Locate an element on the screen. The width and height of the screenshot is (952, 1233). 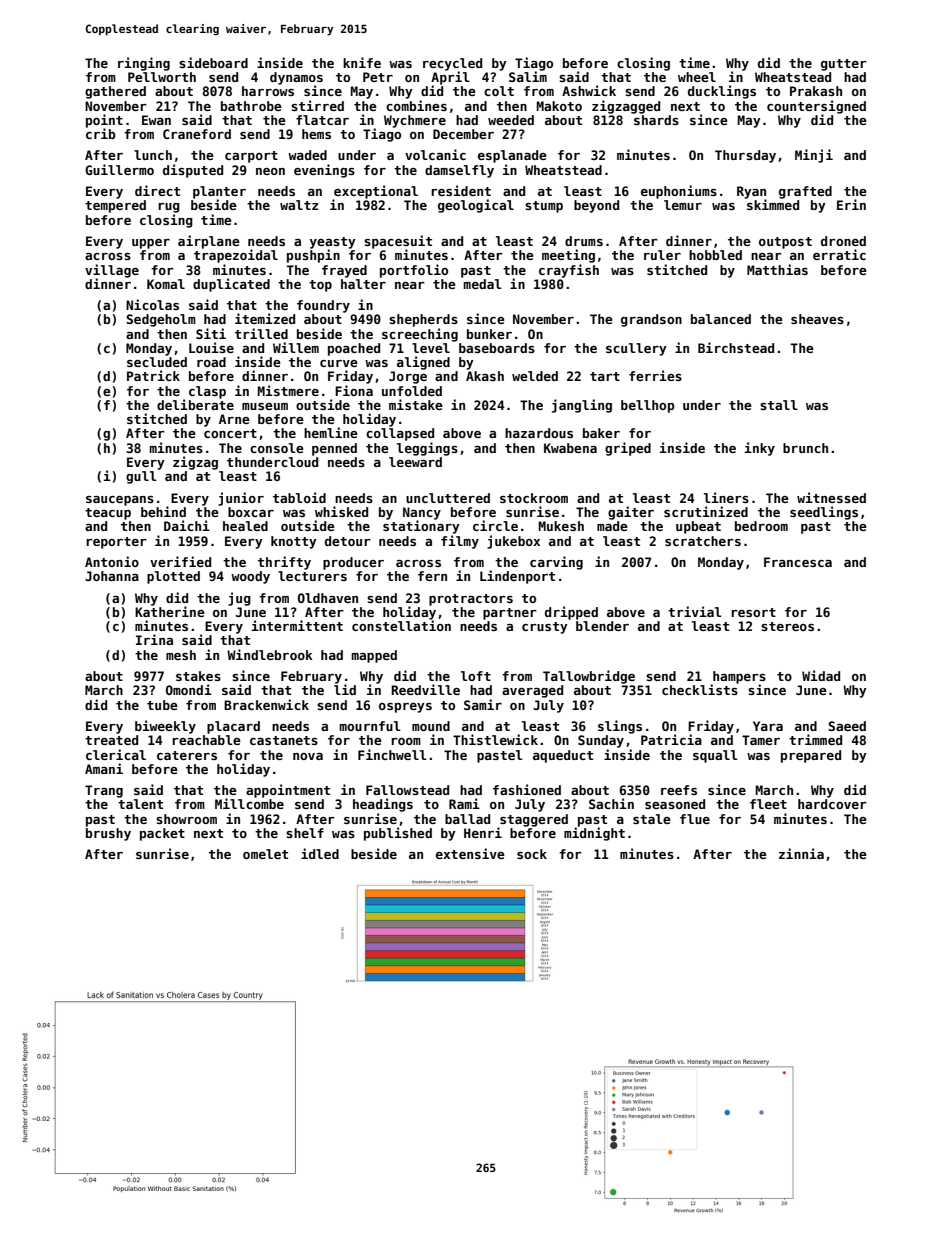
aqueduct is located at coordinates (563, 756).
